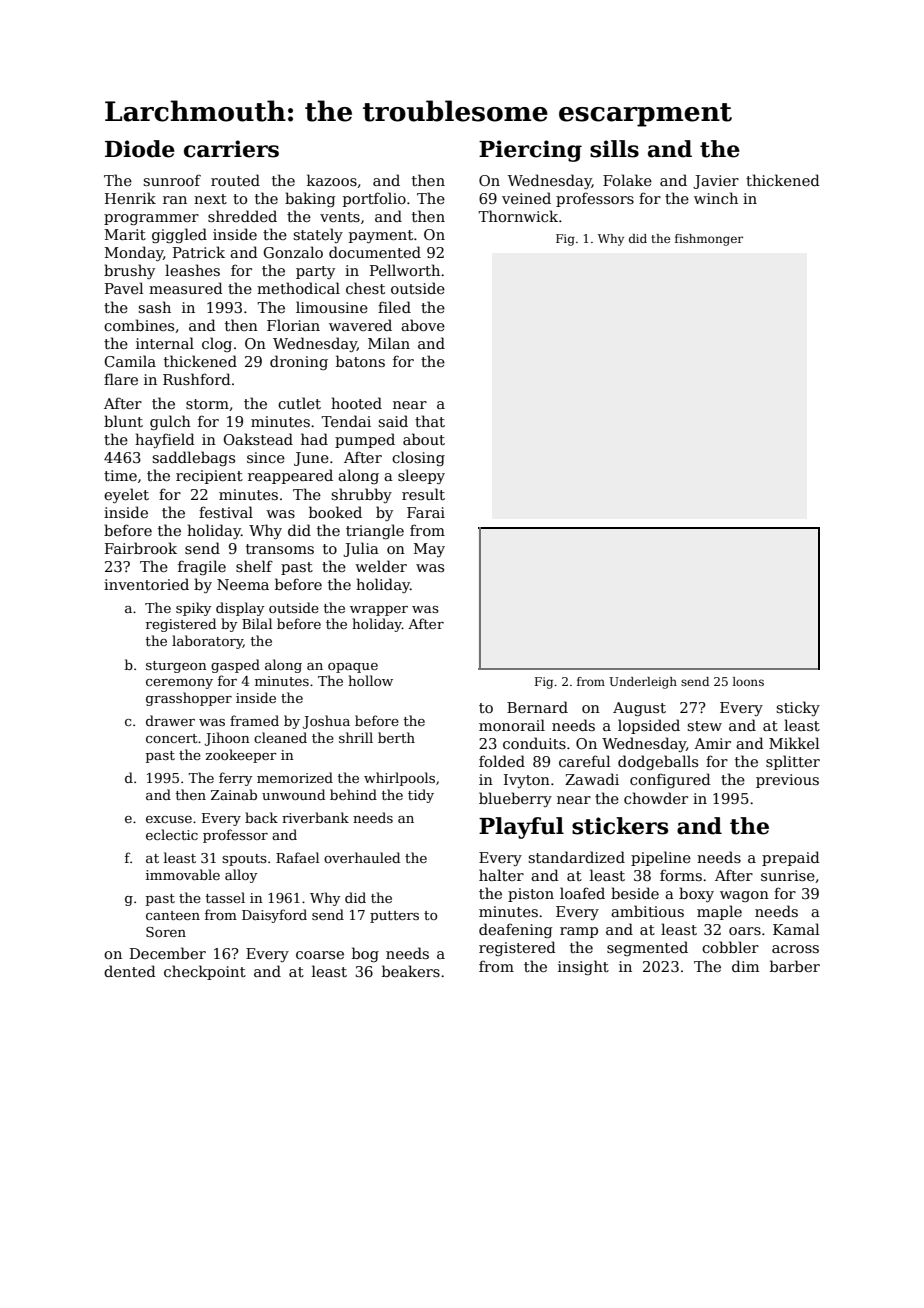 The height and width of the document is (1308, 924). Describe the element at coordinates (530, 151) in the document. I see `Piercing` at that location.
